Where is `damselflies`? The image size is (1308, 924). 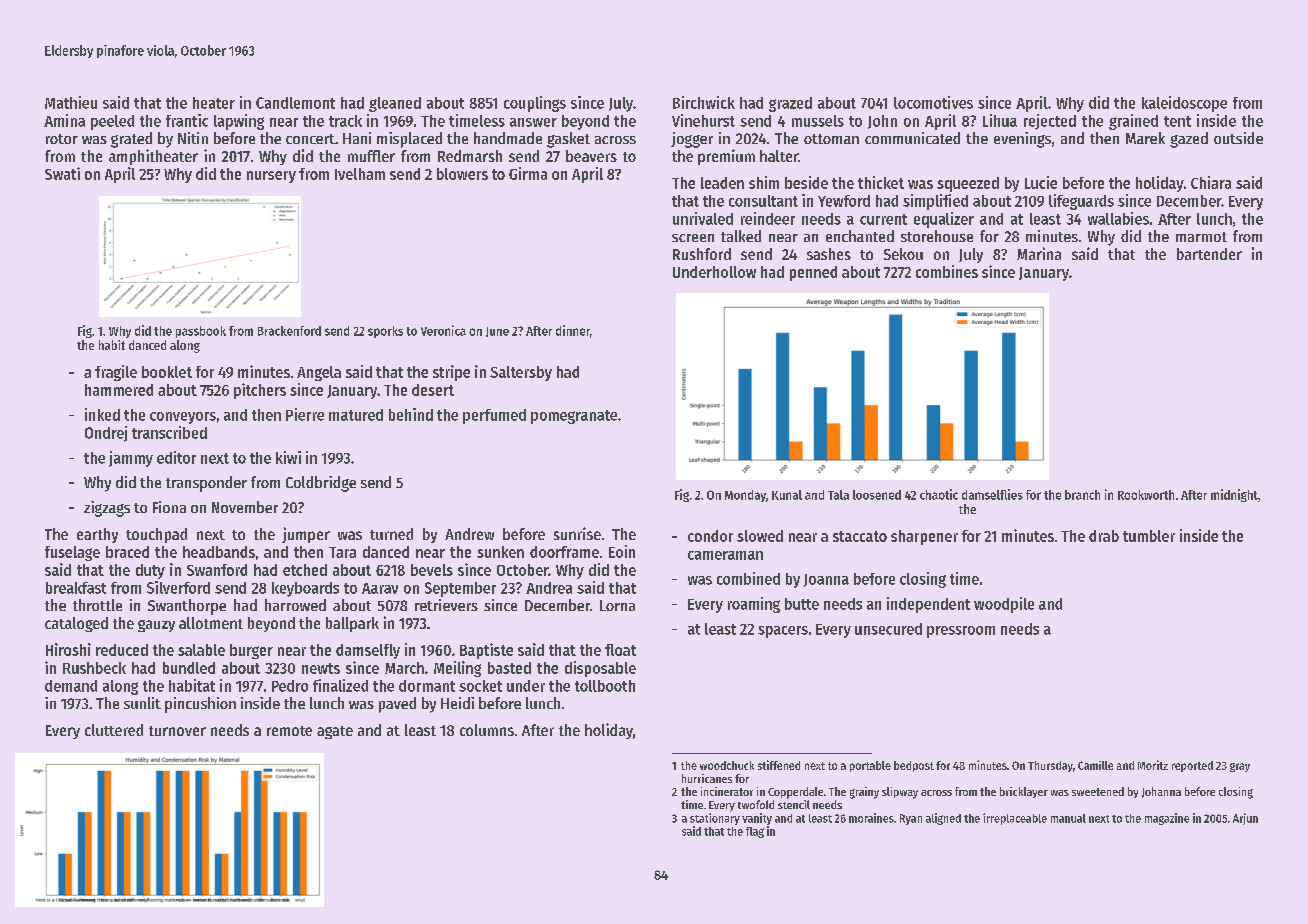
damselflies is located at coordinates (992, 494).
